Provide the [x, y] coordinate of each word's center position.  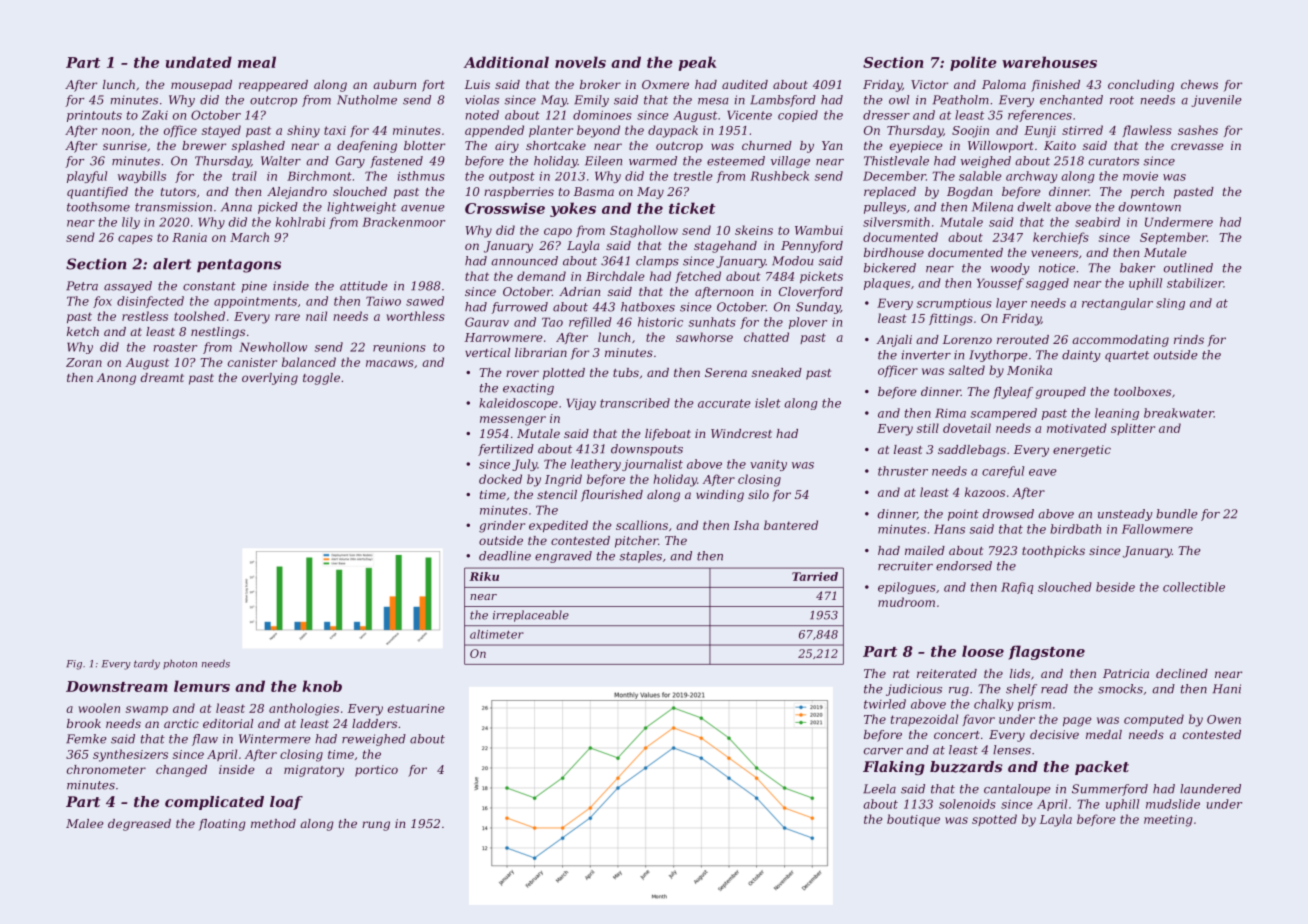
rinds [1189, 339]
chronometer [106, 769]
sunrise [125, 145]
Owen [1224, 719]
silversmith [896, 222]
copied [798, 116]
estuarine [416, 708]
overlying [270, 379]
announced [524, 261]
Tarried [815, 576]
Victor [929, 84]
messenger [513, 421]
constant [209, 286]
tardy [147, 665]
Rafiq [1017, 588]
